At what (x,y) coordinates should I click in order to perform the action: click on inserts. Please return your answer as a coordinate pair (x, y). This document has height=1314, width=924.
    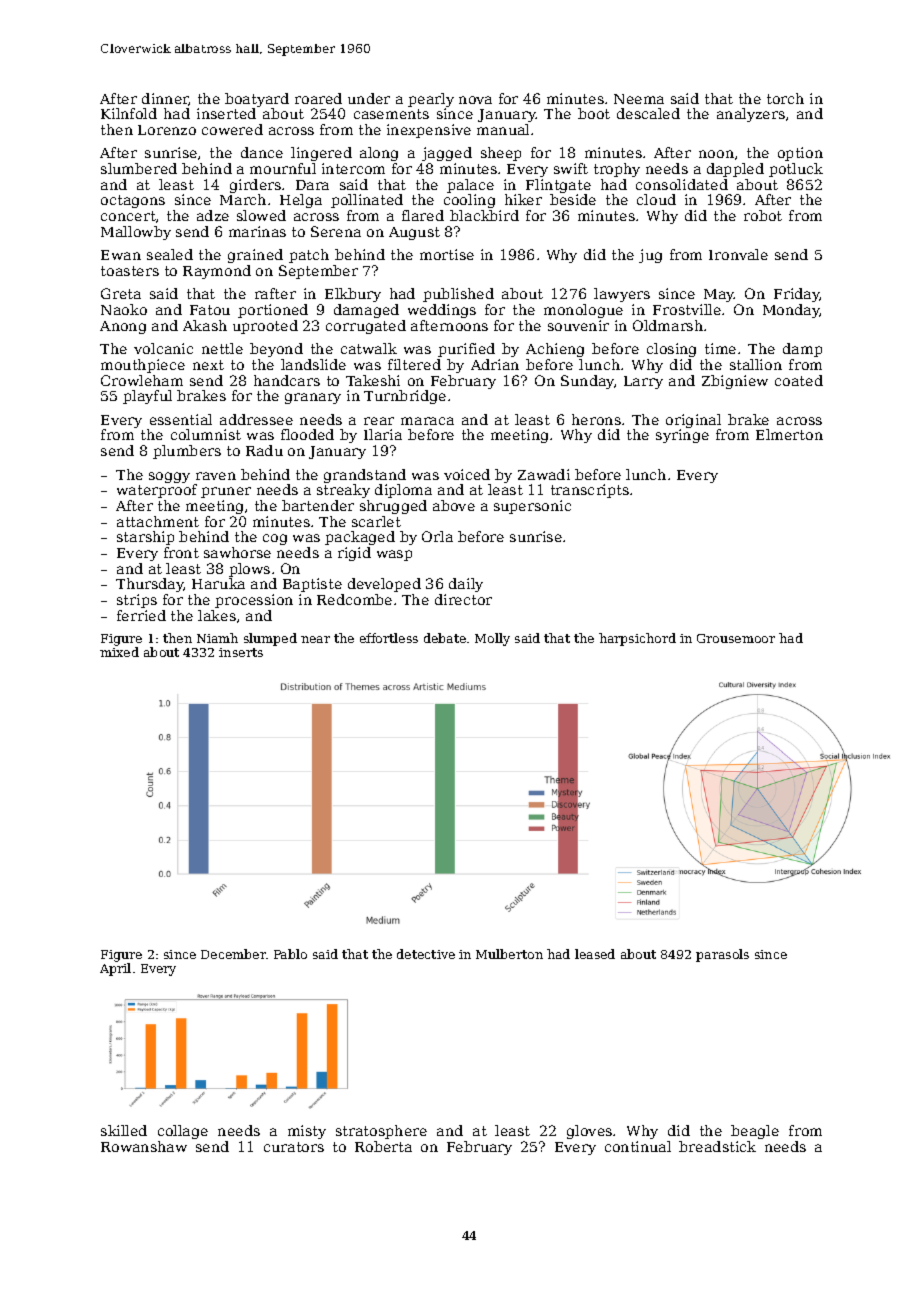
    Looking at the image, I should click on (241, 652).
